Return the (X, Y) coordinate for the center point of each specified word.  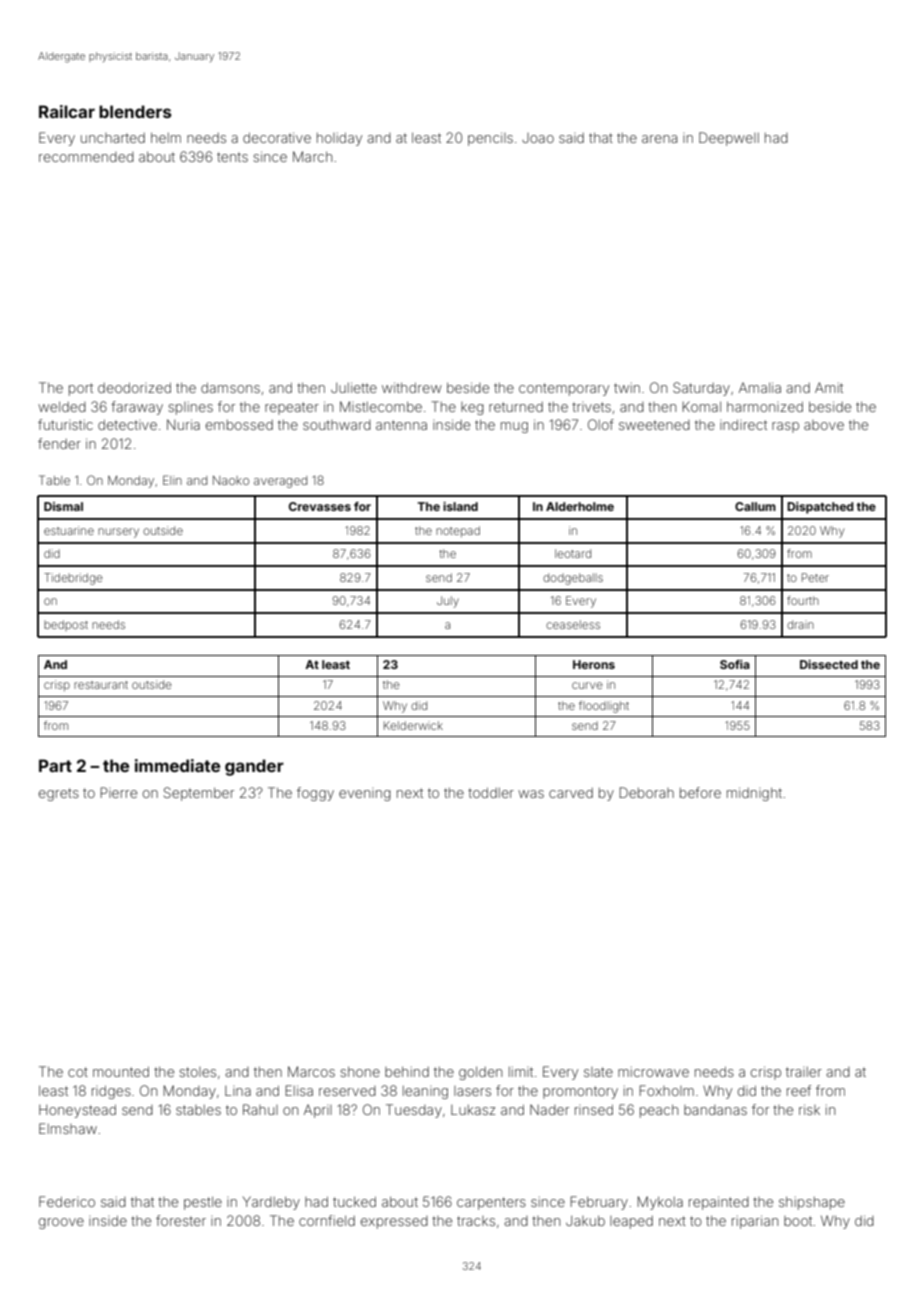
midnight (754, 794)
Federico (67, 1201)
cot (78, 1072)
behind (407, 1071)
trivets (591, 407)
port (81, 389)
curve (587, 685)
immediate (177, 765)
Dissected (829, 664)
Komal (701, 406)
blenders (135, 111)
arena (659, 139)
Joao (538, 138)
